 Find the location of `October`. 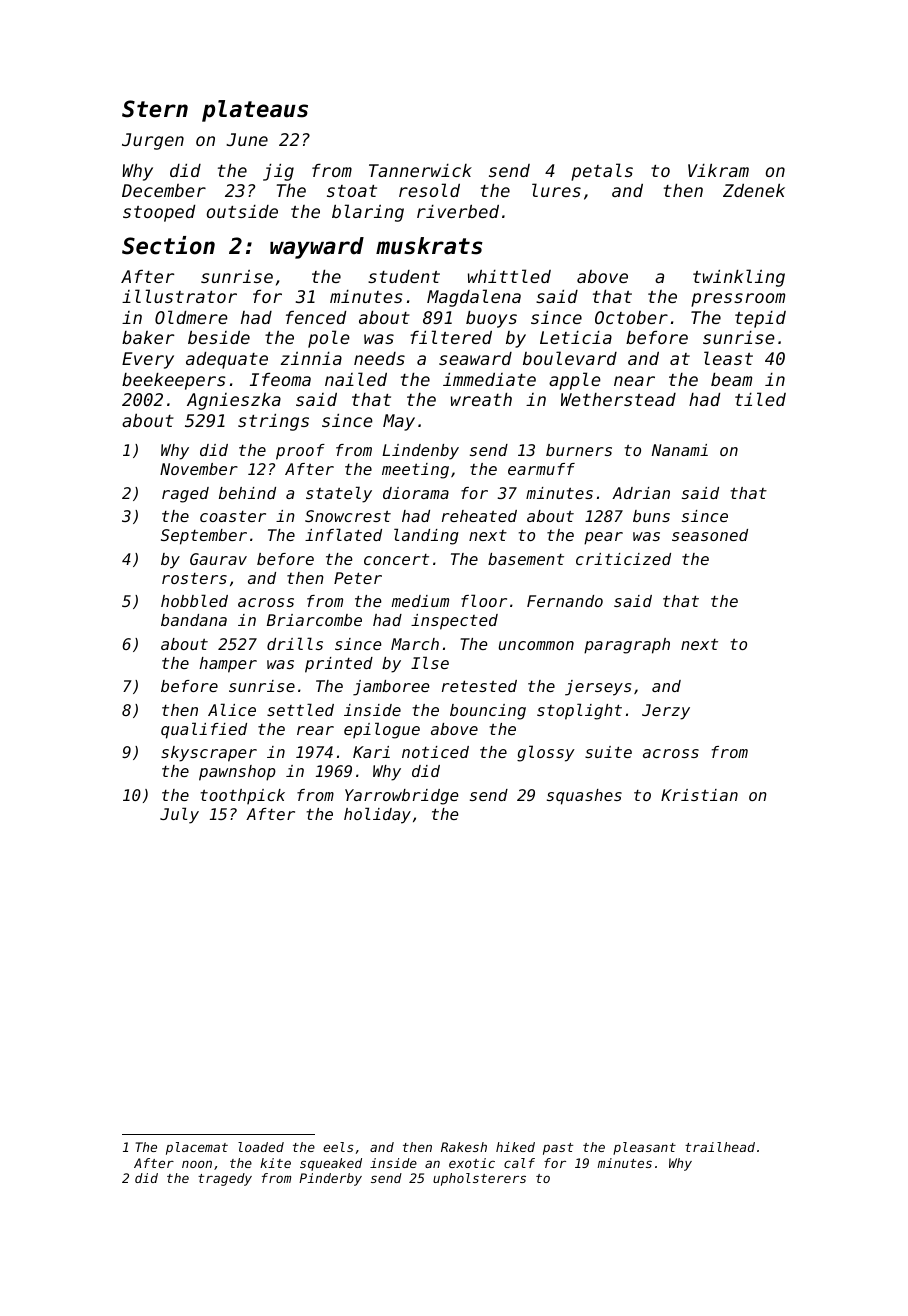

October is located at coordinates (631, 317).
